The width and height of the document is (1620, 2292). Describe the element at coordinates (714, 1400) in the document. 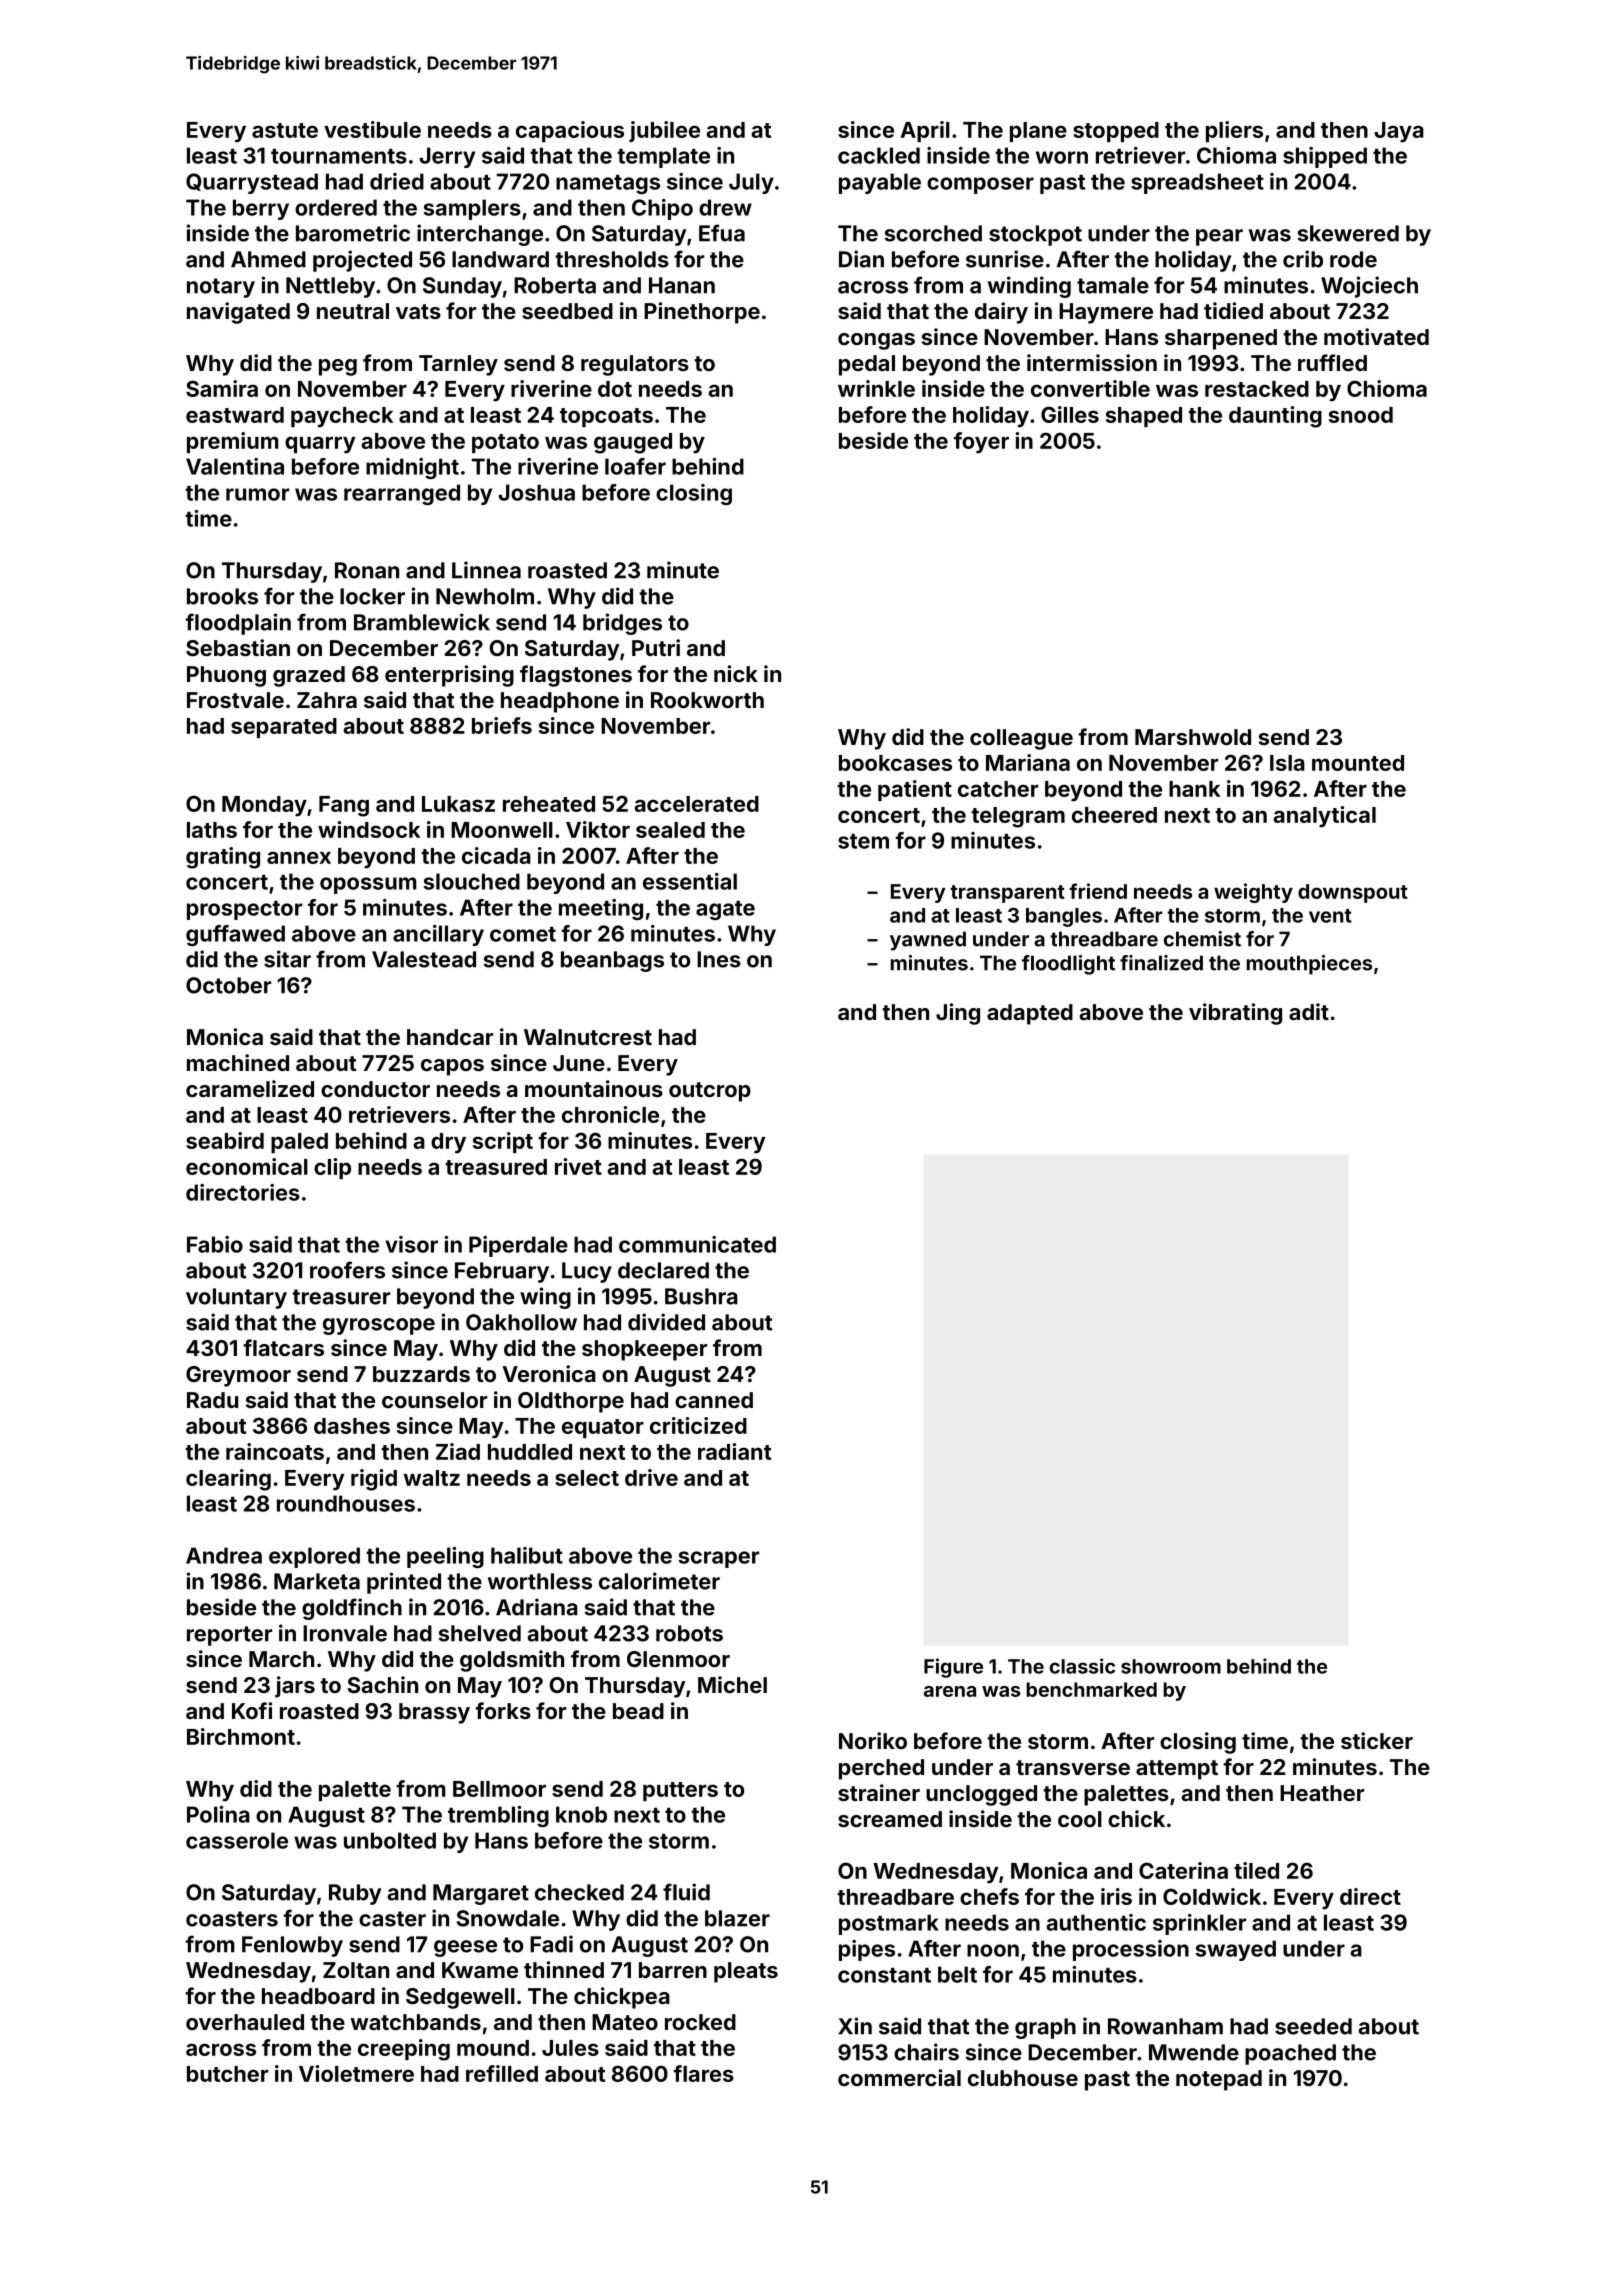

I see `canned` at that location.
